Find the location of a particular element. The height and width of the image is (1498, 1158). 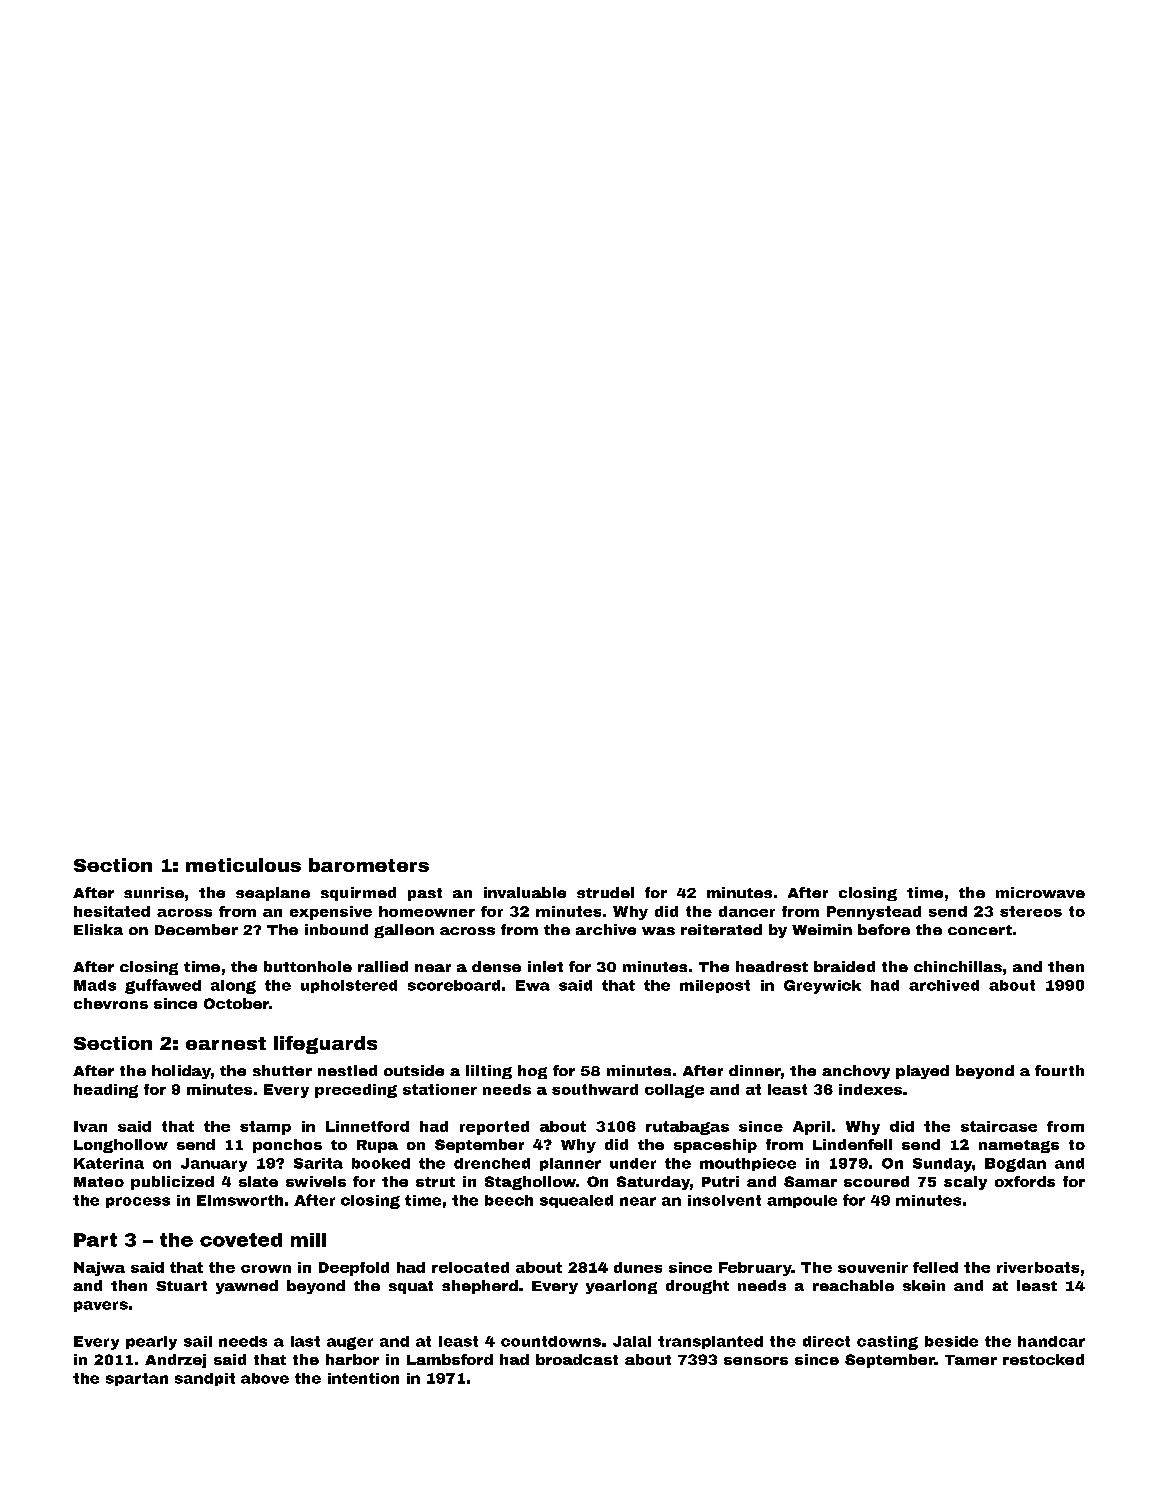

drenched is located at coordinates (492, 1163).
